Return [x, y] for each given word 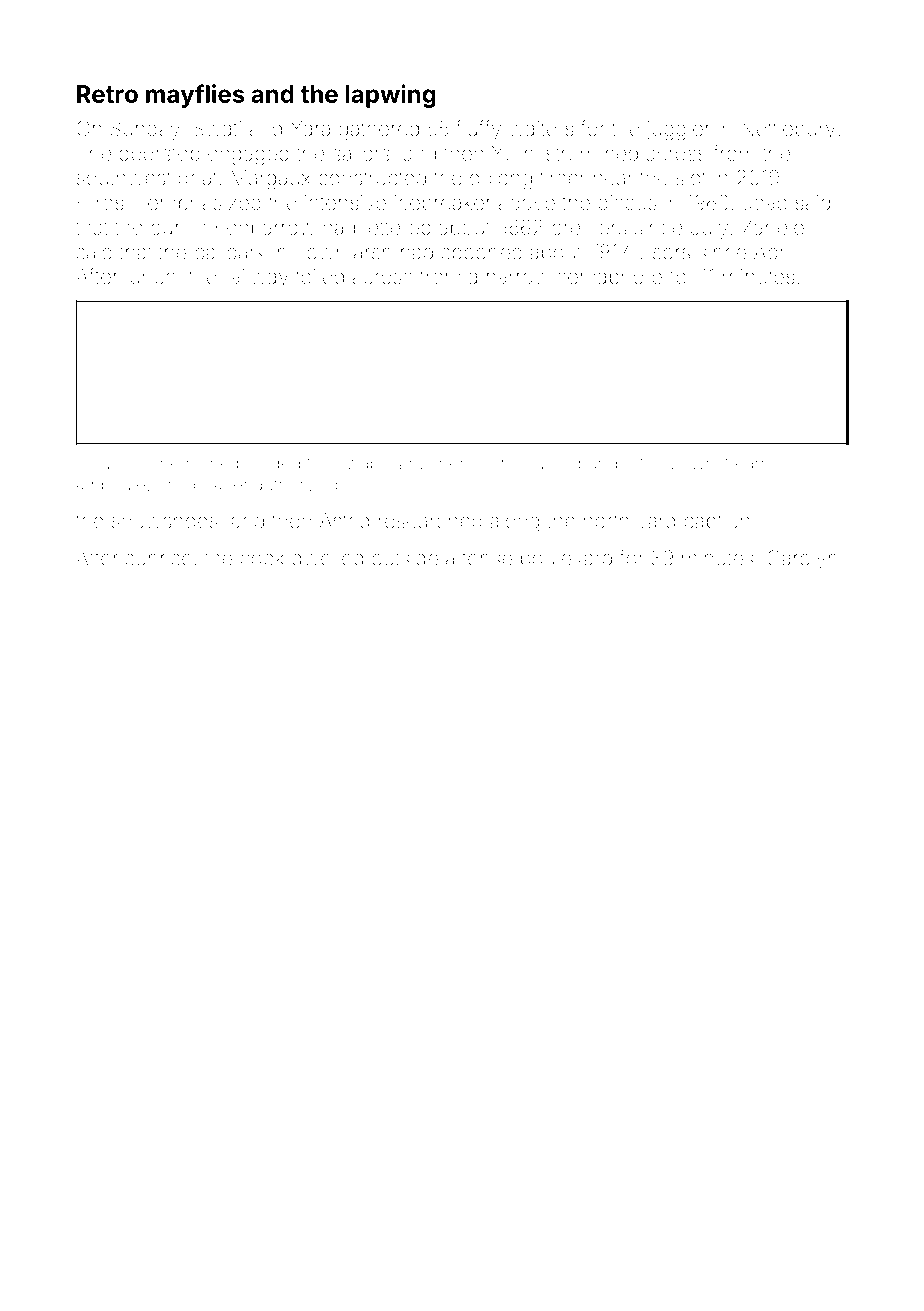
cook [262, 558]
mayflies [195, 96]
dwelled [327, 558]
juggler [678, 131]
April [773, 254]
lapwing [390, 96]
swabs [363, 463]
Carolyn [802, 560]
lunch [150, 276]
